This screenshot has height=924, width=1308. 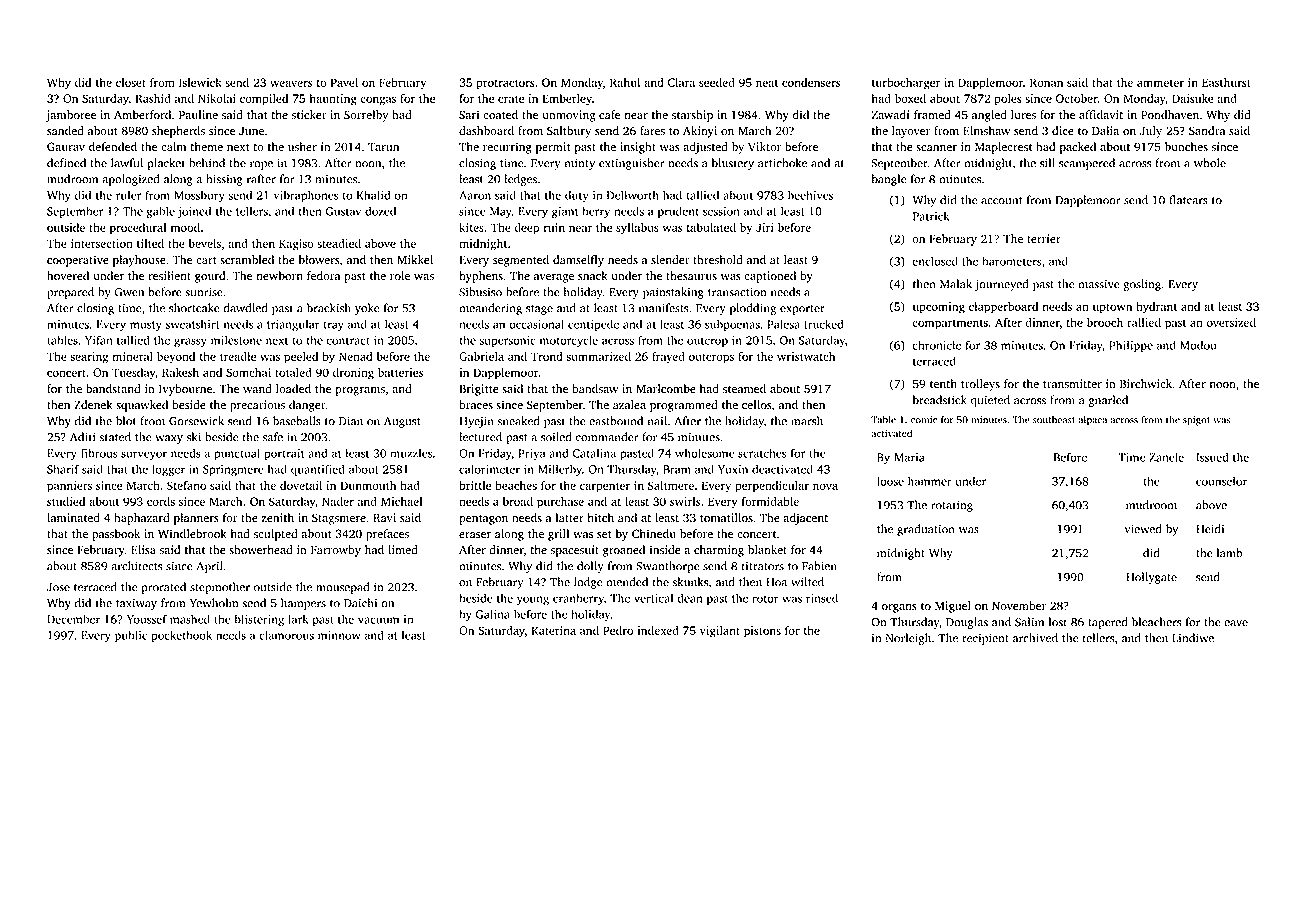 I want to click on Hoa, so click(x=776, y=582).
